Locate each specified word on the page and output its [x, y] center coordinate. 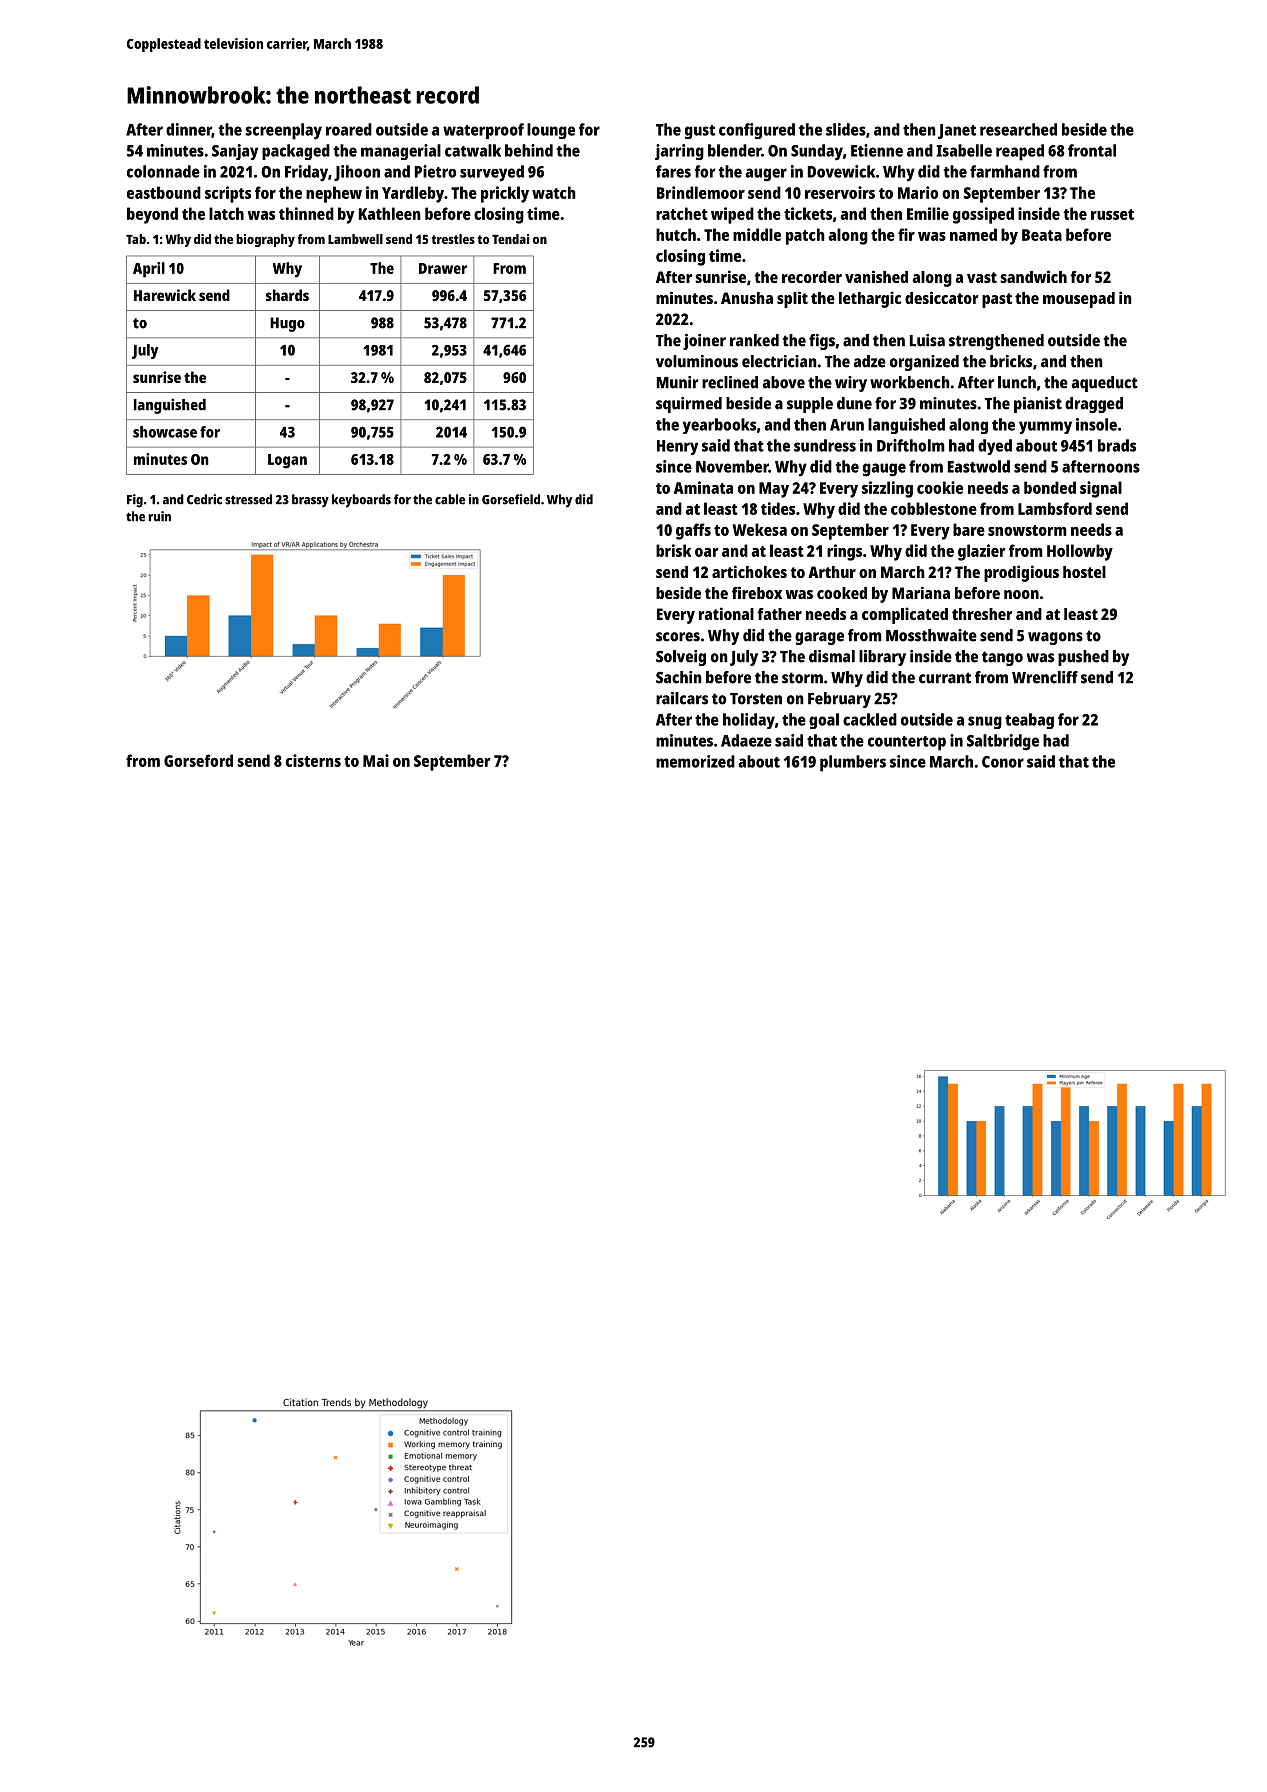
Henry [677, 447]
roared [349, 129]
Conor [1003, 762]
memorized [695, 761]
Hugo [287, 324]
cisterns [313, 760]
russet [1112, 214]
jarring [679, 152]
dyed [995, 447]
